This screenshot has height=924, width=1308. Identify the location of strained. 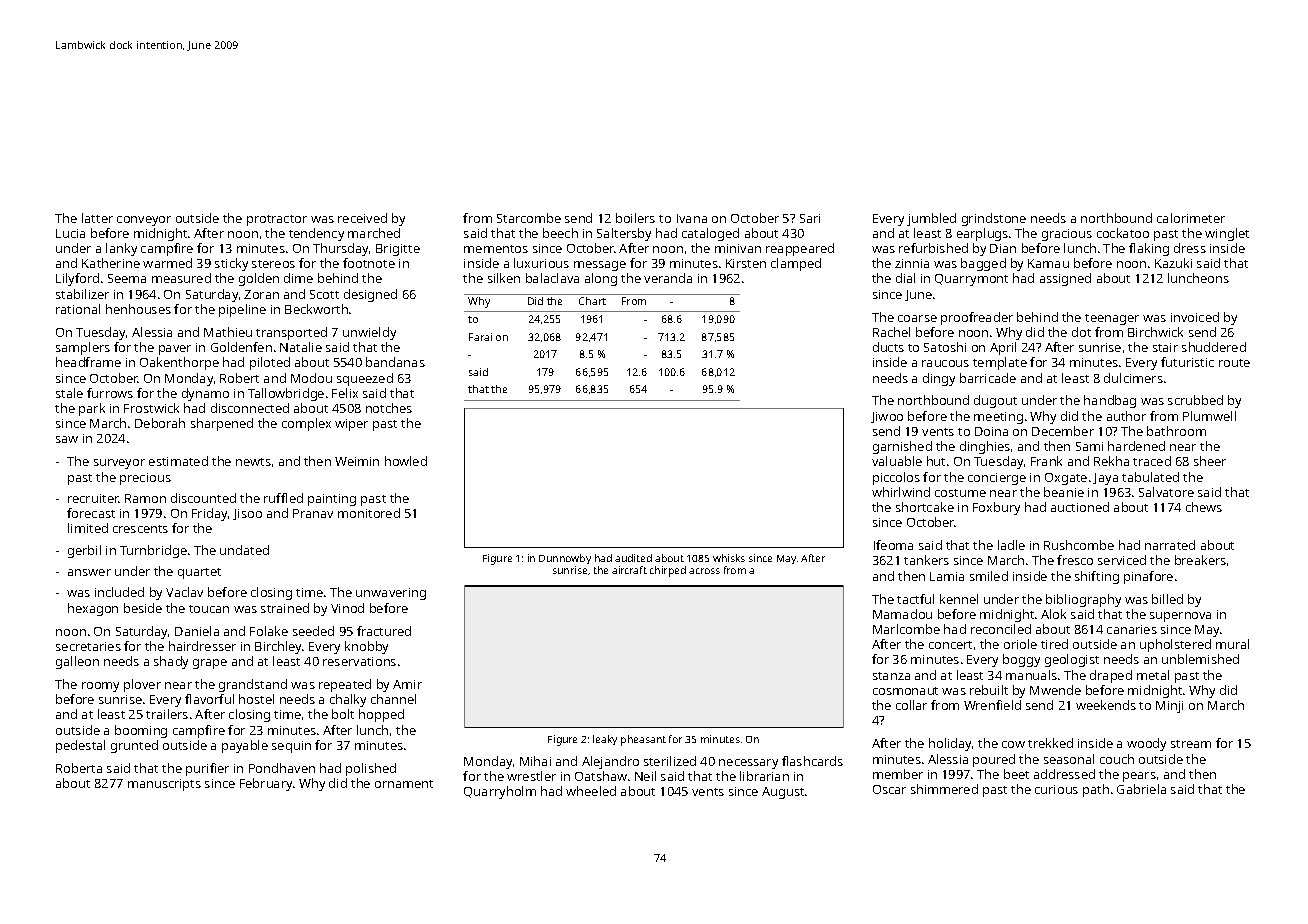
(285, 608).
